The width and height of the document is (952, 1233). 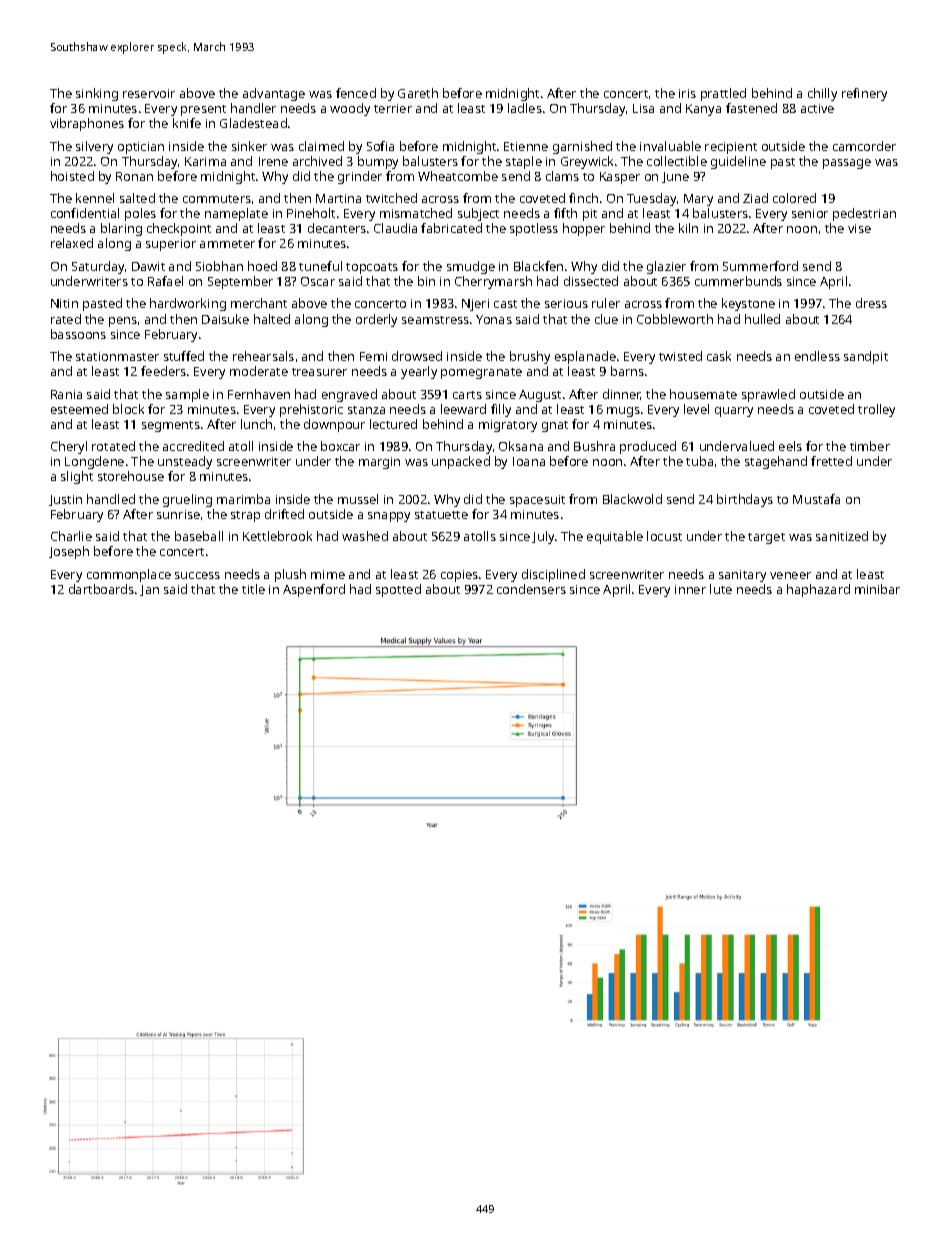 What do you see at coordinates (320, 266) in the document?
I see `tuneful` at bounding box center [320, 266].
